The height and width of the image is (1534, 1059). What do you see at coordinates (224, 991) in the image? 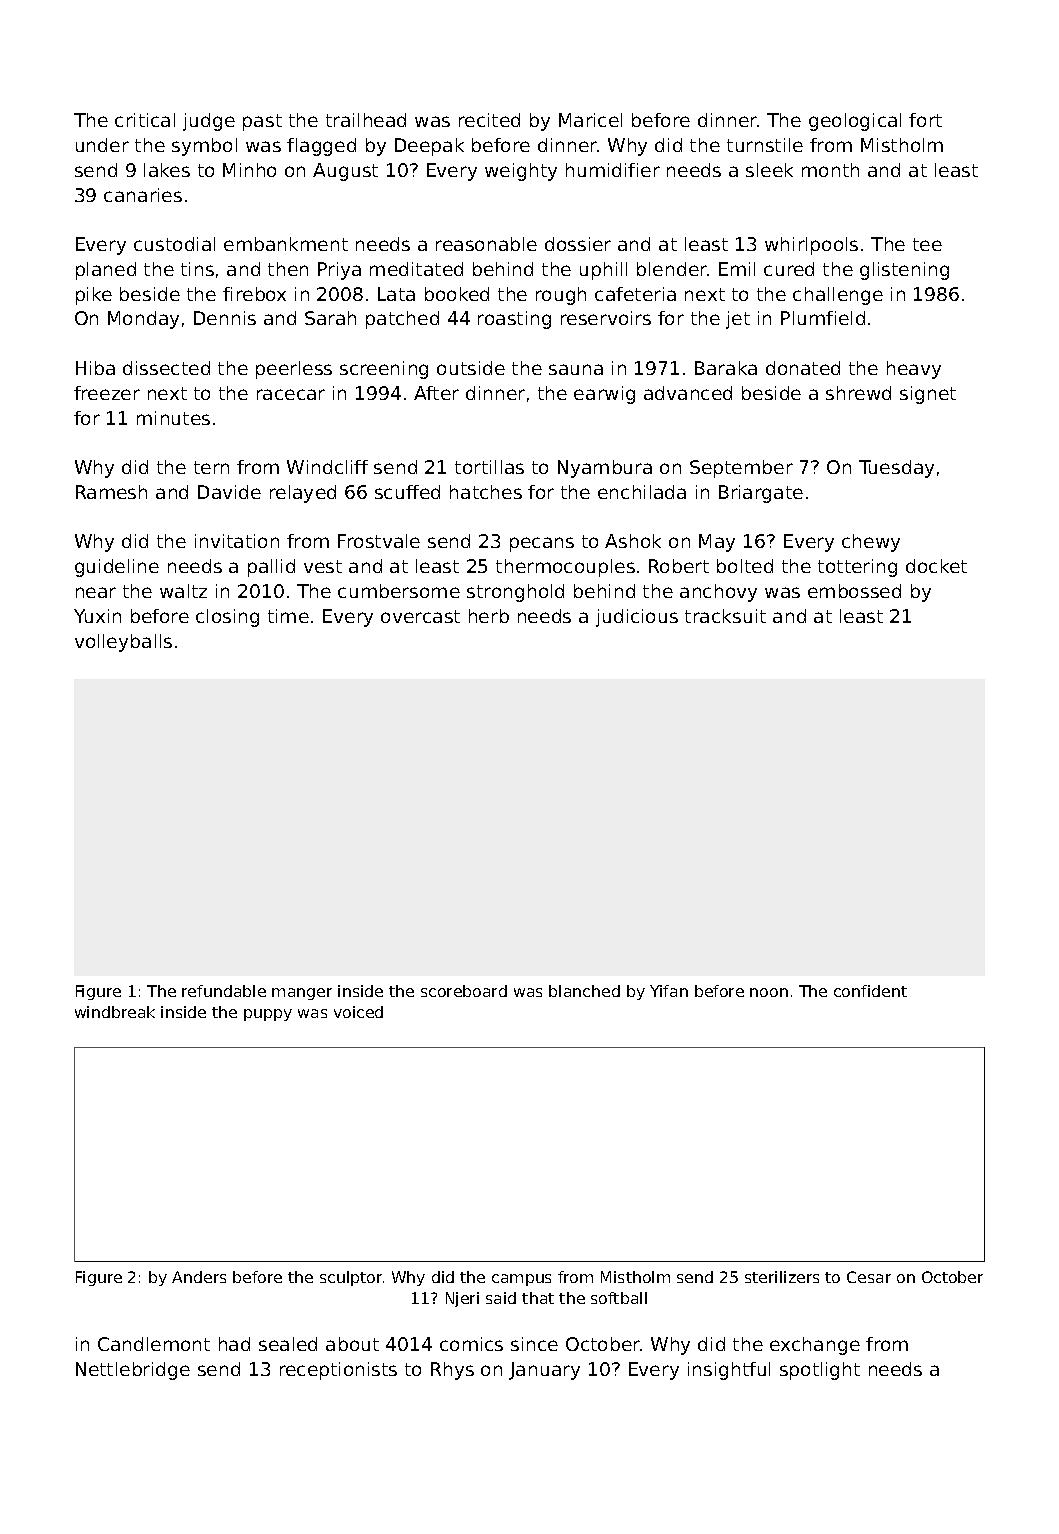
I see `refundable` at bounding box center [224, 991].
